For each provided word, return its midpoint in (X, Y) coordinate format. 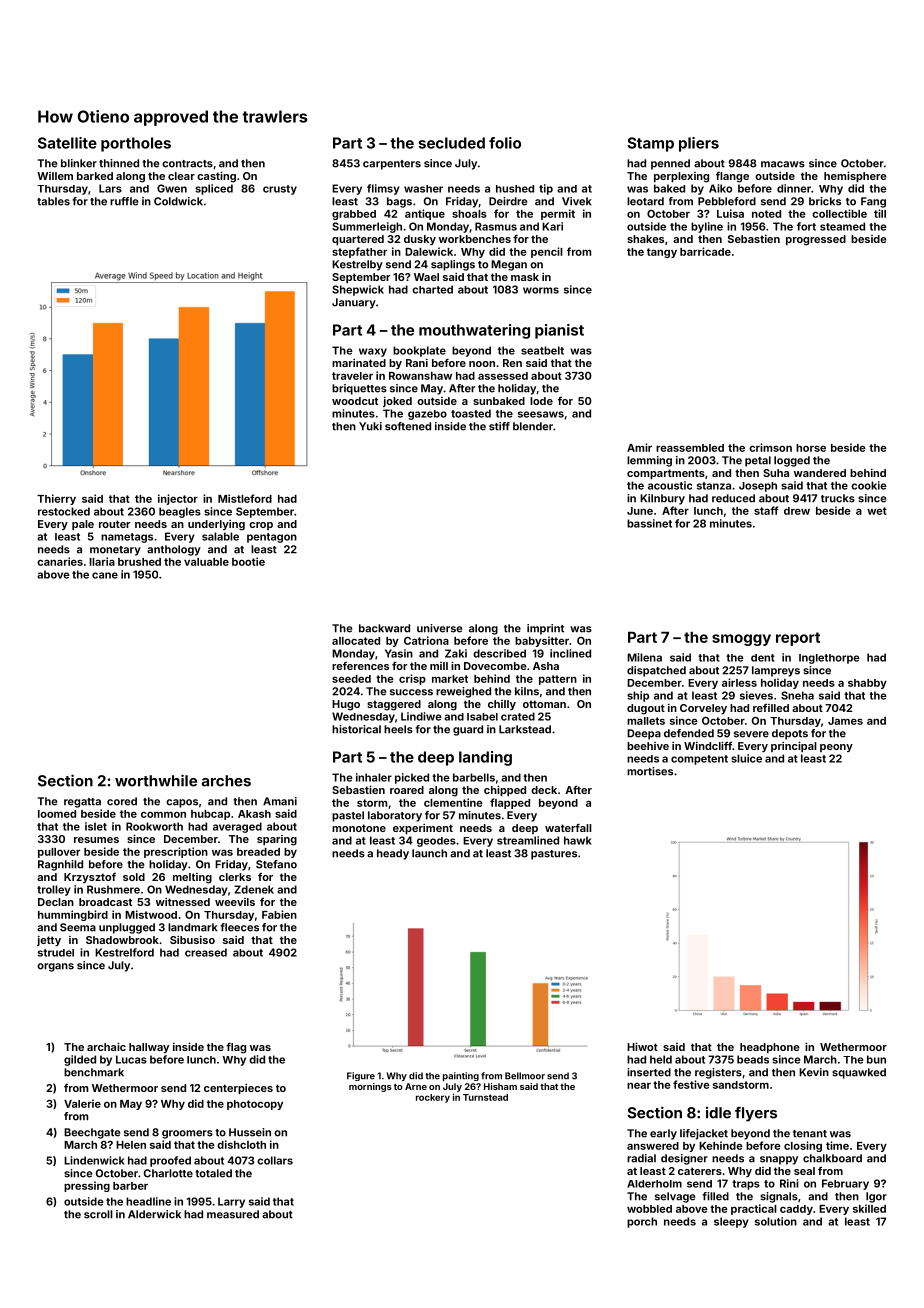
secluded (451, 143)
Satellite (67, 143)
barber (130, 1186)
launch (429, 853)
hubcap (210, 815)
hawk (578, 840)
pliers (699, 144)
